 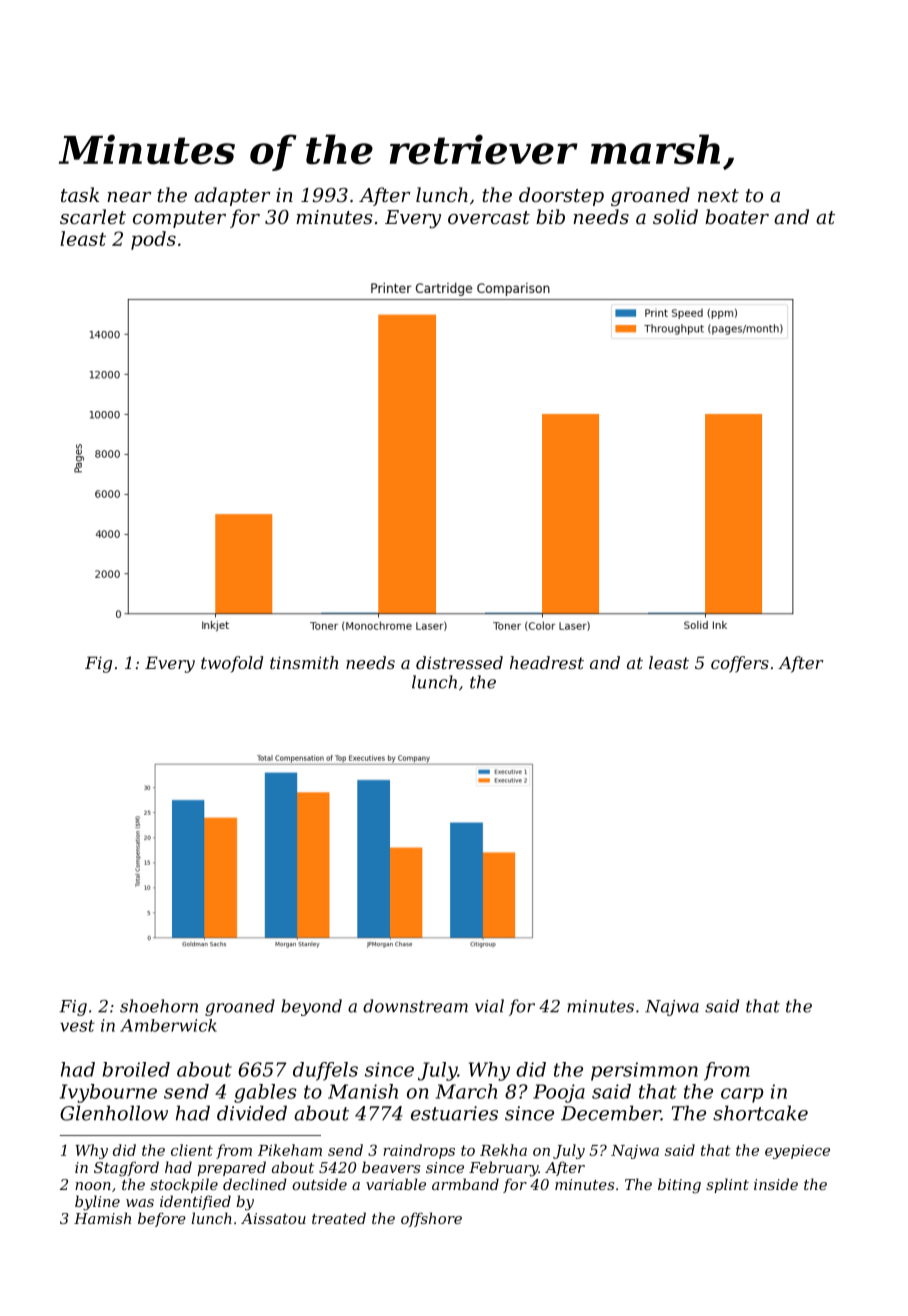 What do you see at coordinates (232, 664) in the screenshot?
I see `twofold` at bounding box center [232, 664].
